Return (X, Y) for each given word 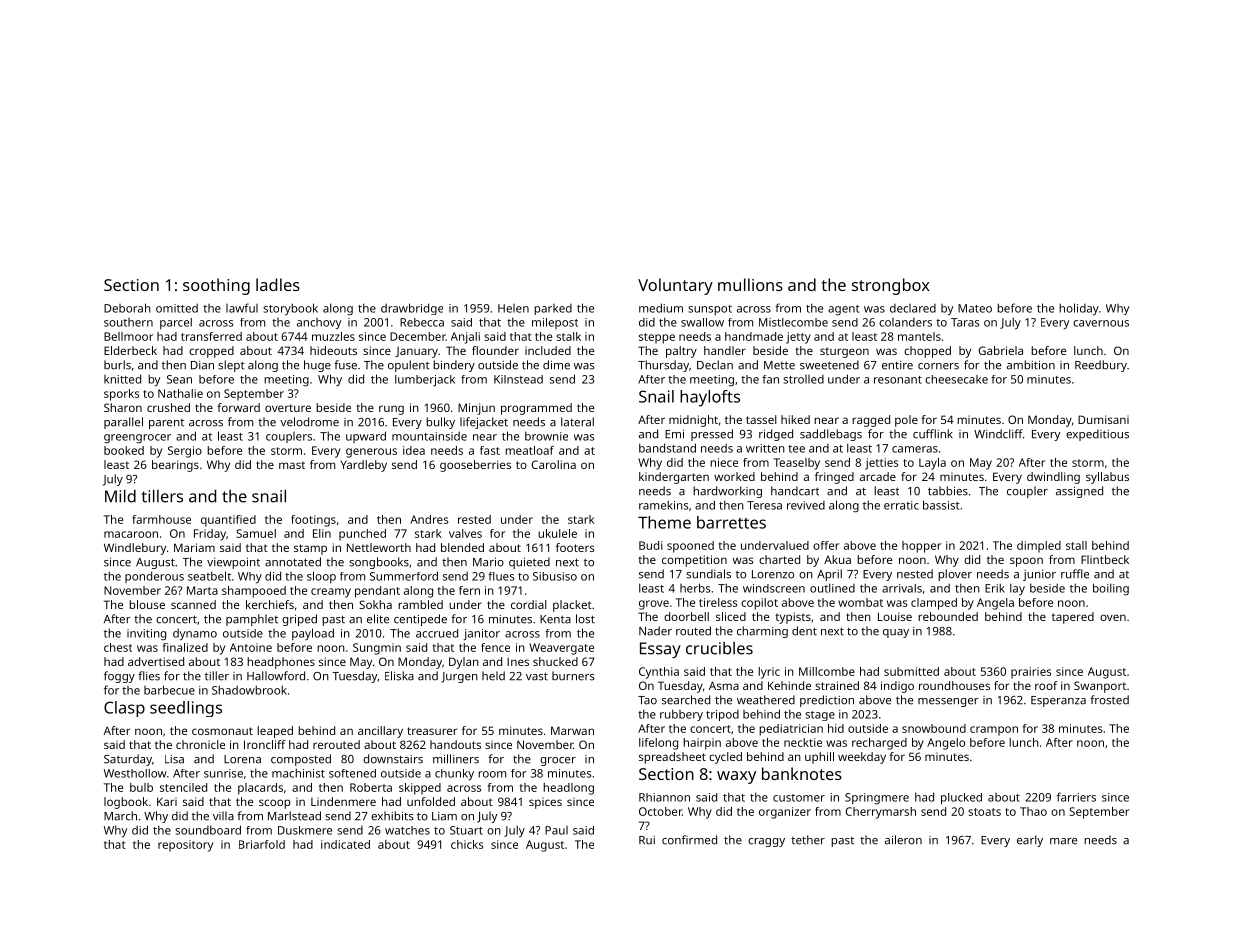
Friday (210, 535)
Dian (202, 365)
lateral (577, 422)
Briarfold (262, 844)
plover (955, 575)
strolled (803, 379)
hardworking (727, 492)
